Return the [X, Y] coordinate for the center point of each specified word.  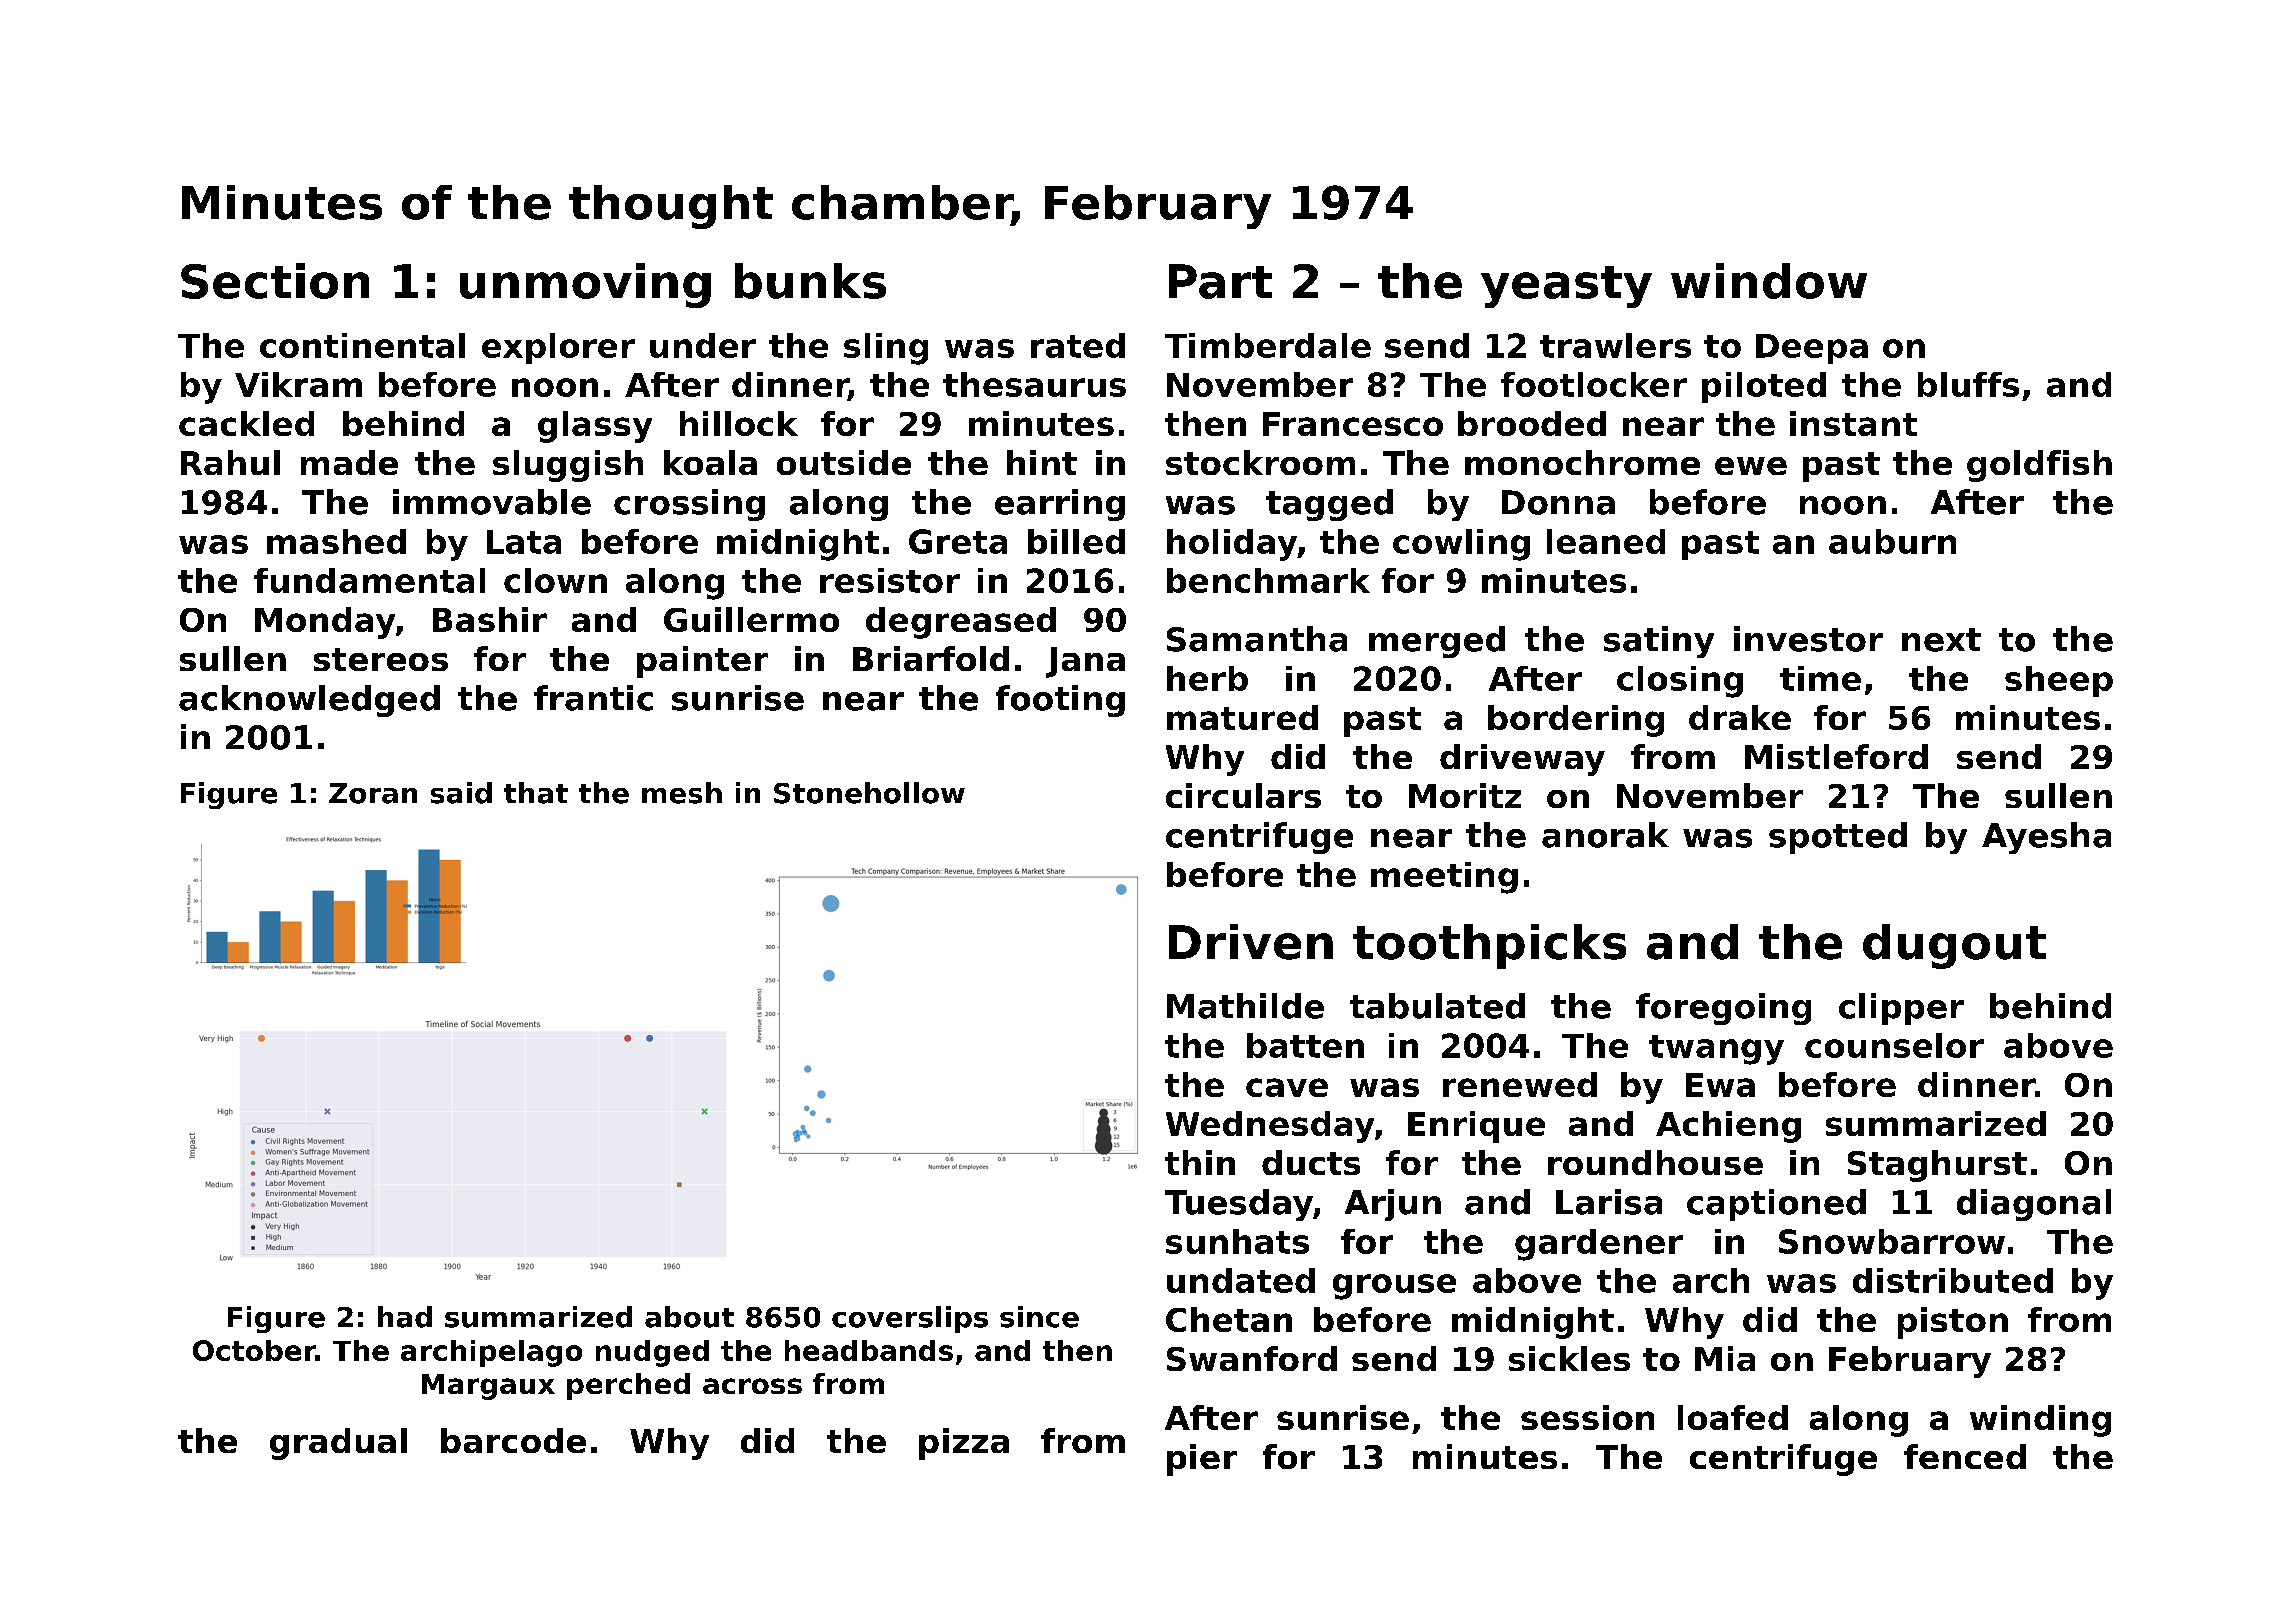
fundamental [369, 580]
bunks [810, 281]
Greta [958, 541]
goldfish [2039, 466]
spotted [1838, 838]
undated [1241, 1280]
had [405, 1317]
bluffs [1968, 384]
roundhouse [1655, 1162]
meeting [1444, 878]
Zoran [373, 793]
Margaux [488, 1387]
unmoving [585, 285]
